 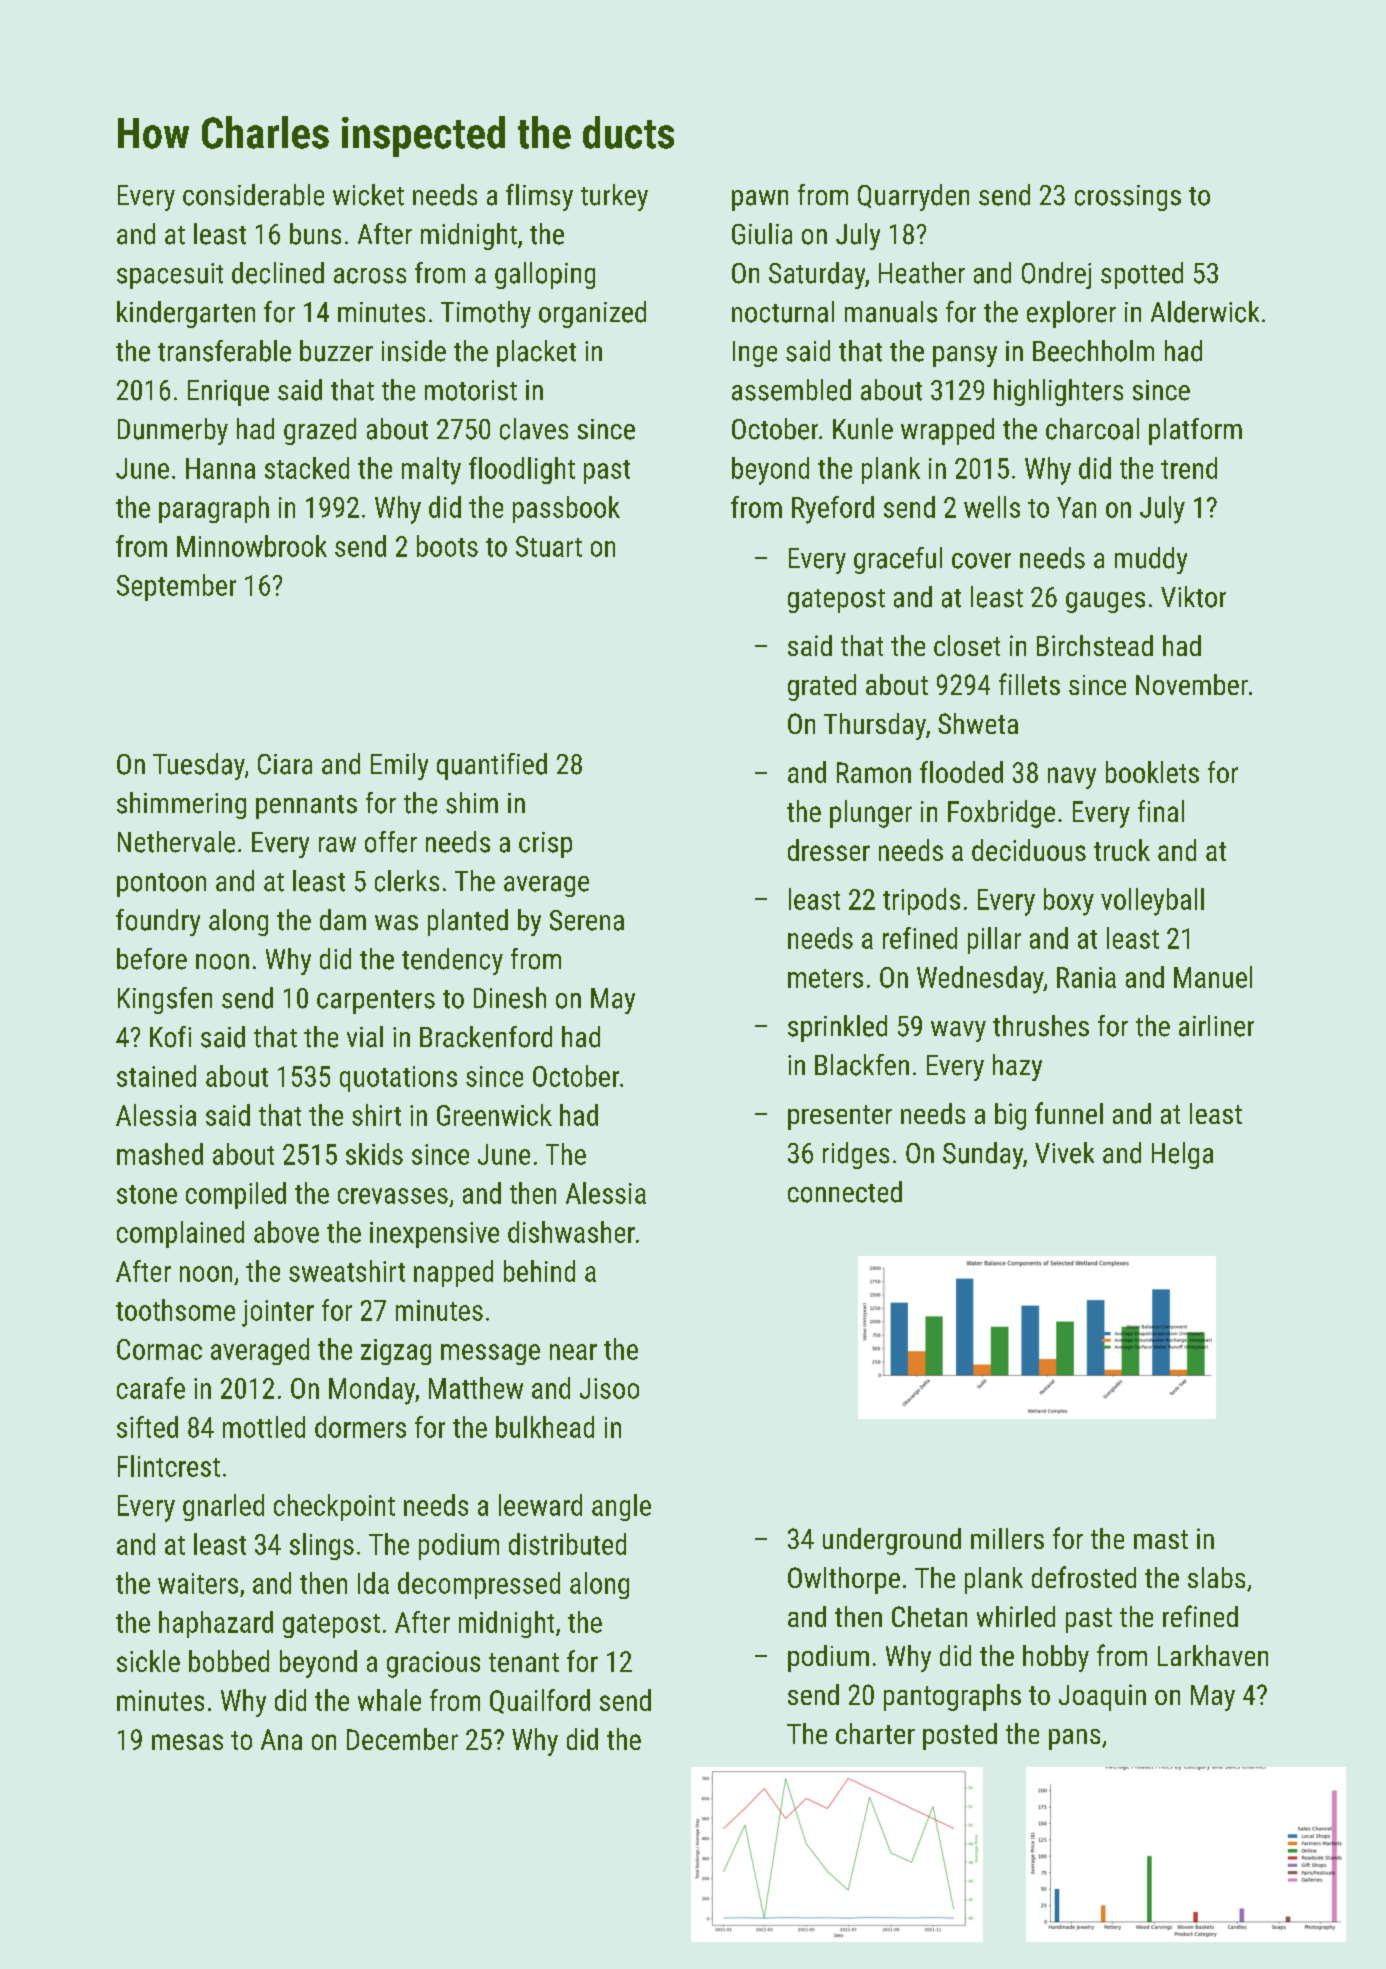 I want to click on charcoal, so click(x=1092, y=429).
